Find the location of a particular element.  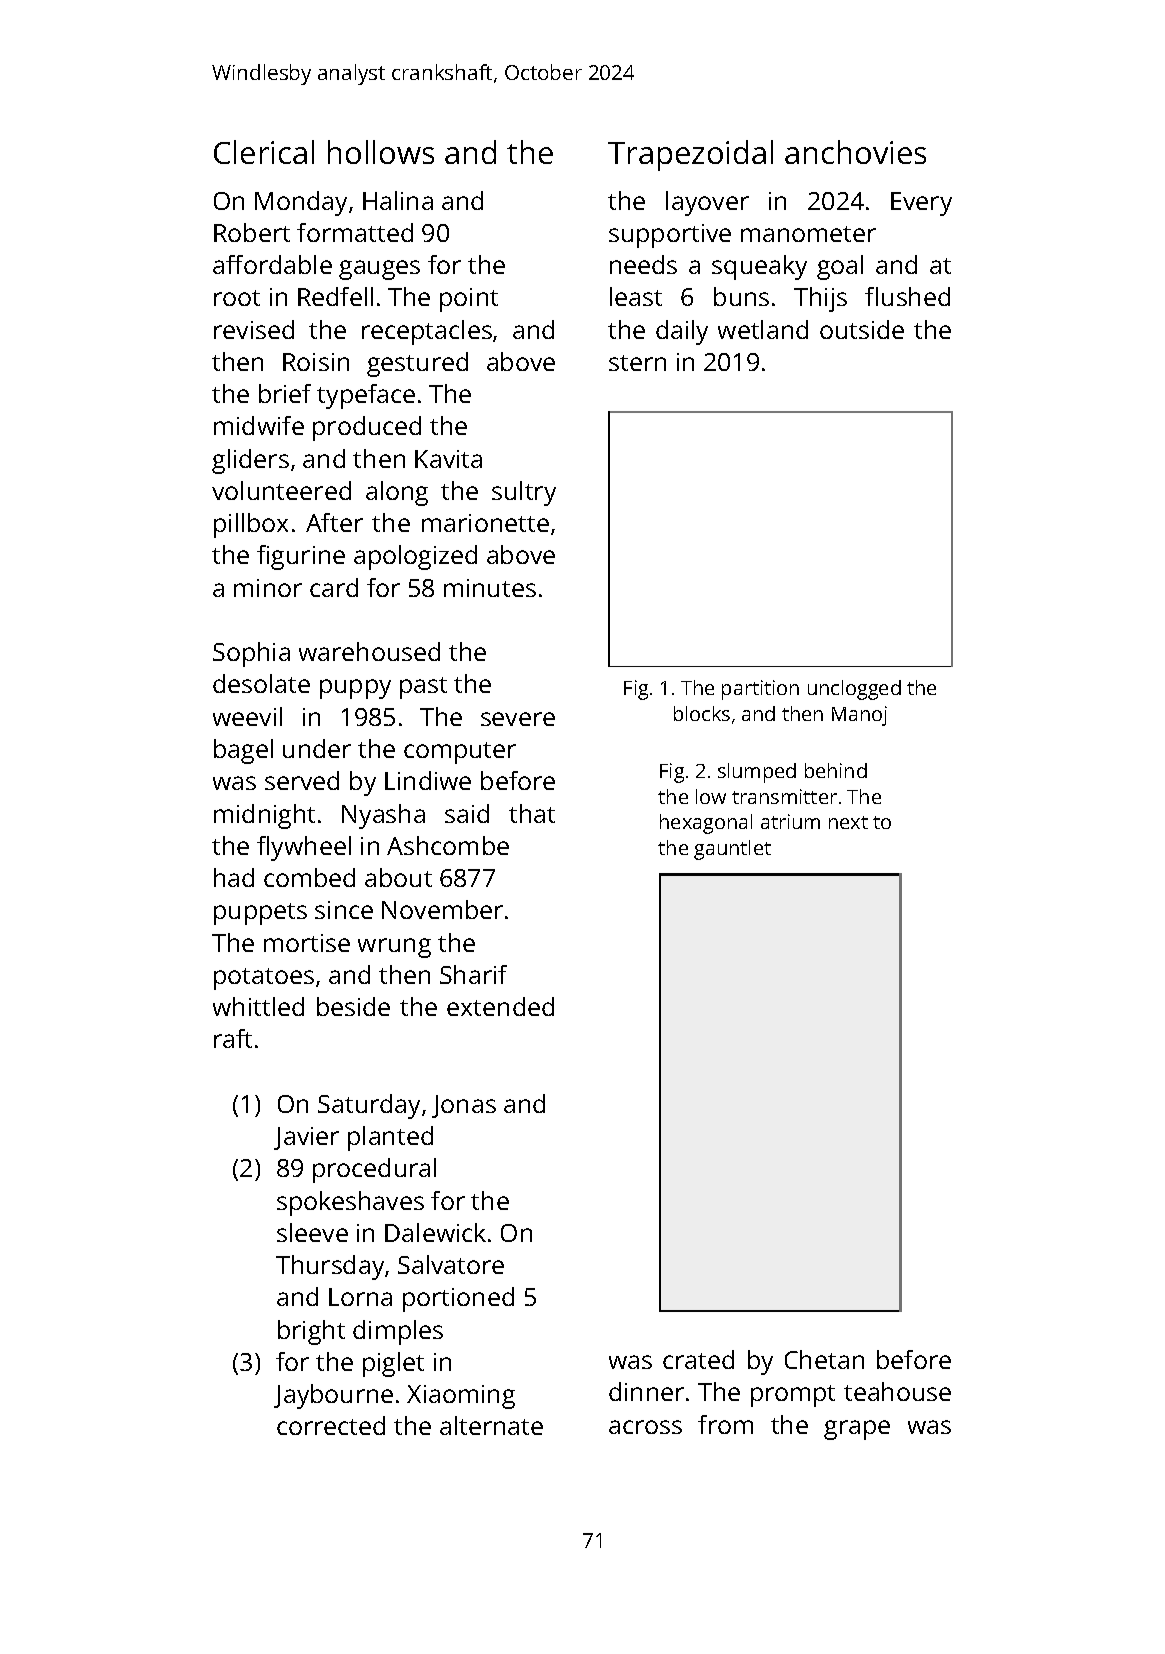

anchovies is located at coordinates (855, 152).
